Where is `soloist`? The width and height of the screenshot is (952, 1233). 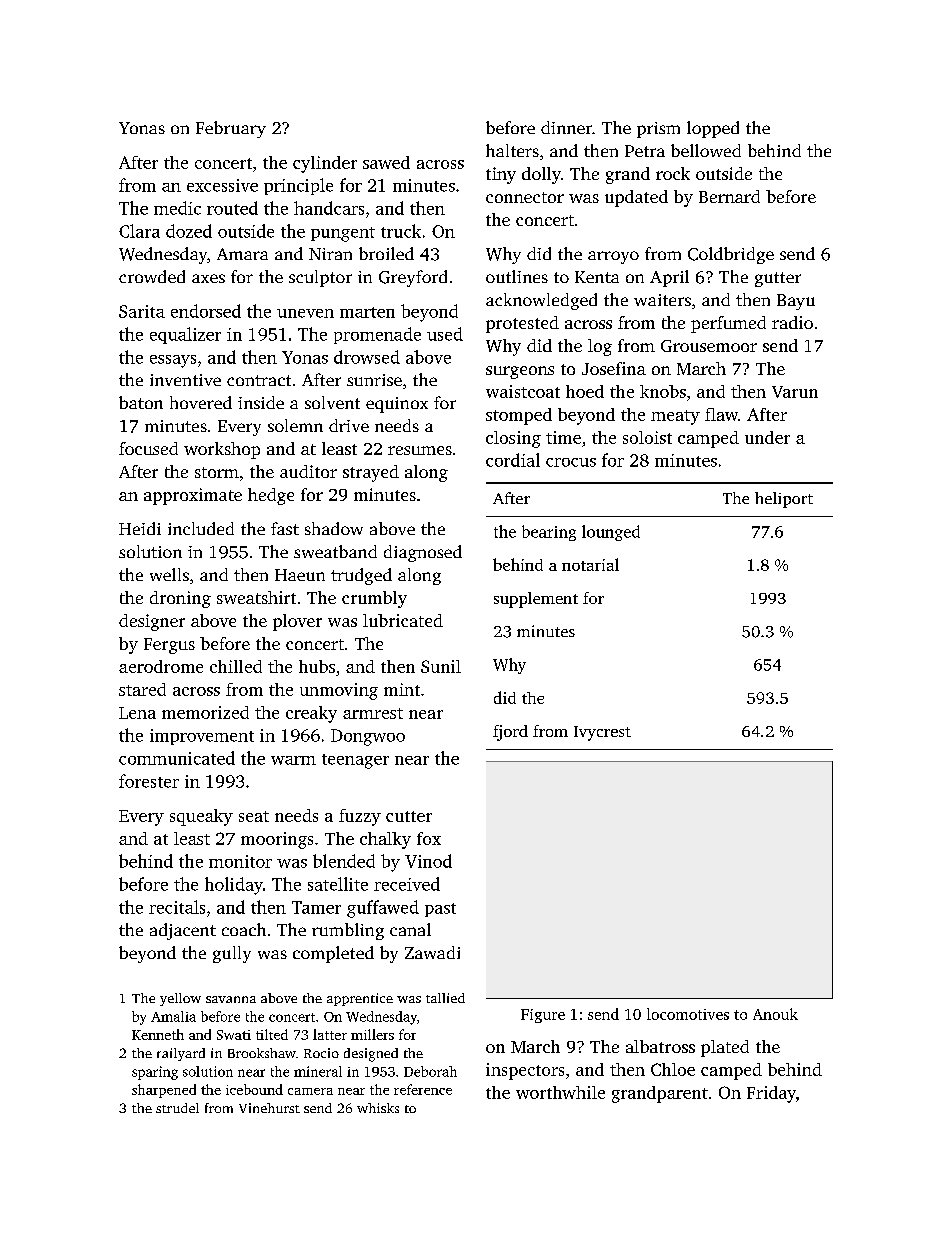 soloist is located at coordinates (647, 437).
